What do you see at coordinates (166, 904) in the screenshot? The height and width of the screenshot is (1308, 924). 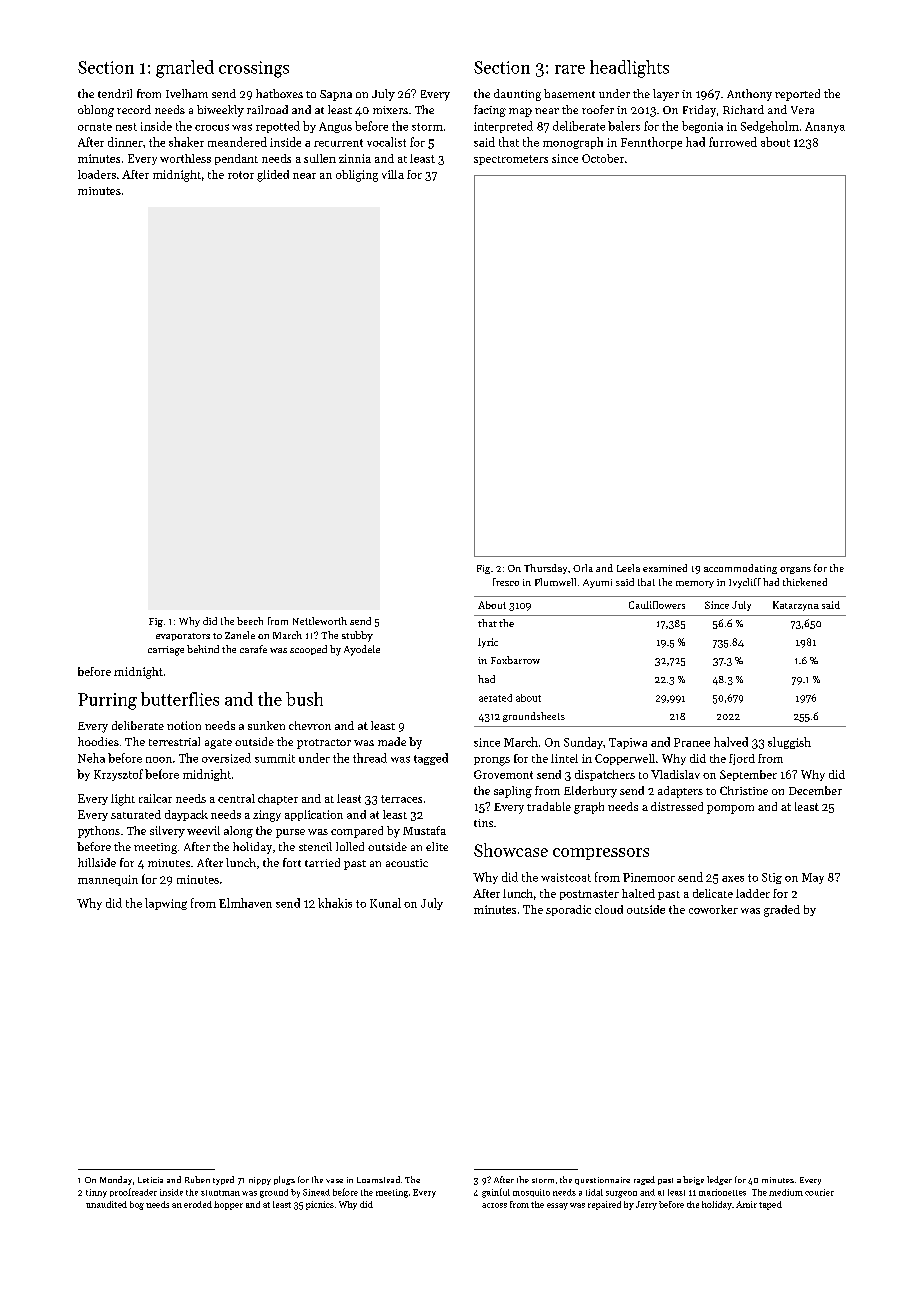 I see `lapwing` at bounding box center [166, 904].
